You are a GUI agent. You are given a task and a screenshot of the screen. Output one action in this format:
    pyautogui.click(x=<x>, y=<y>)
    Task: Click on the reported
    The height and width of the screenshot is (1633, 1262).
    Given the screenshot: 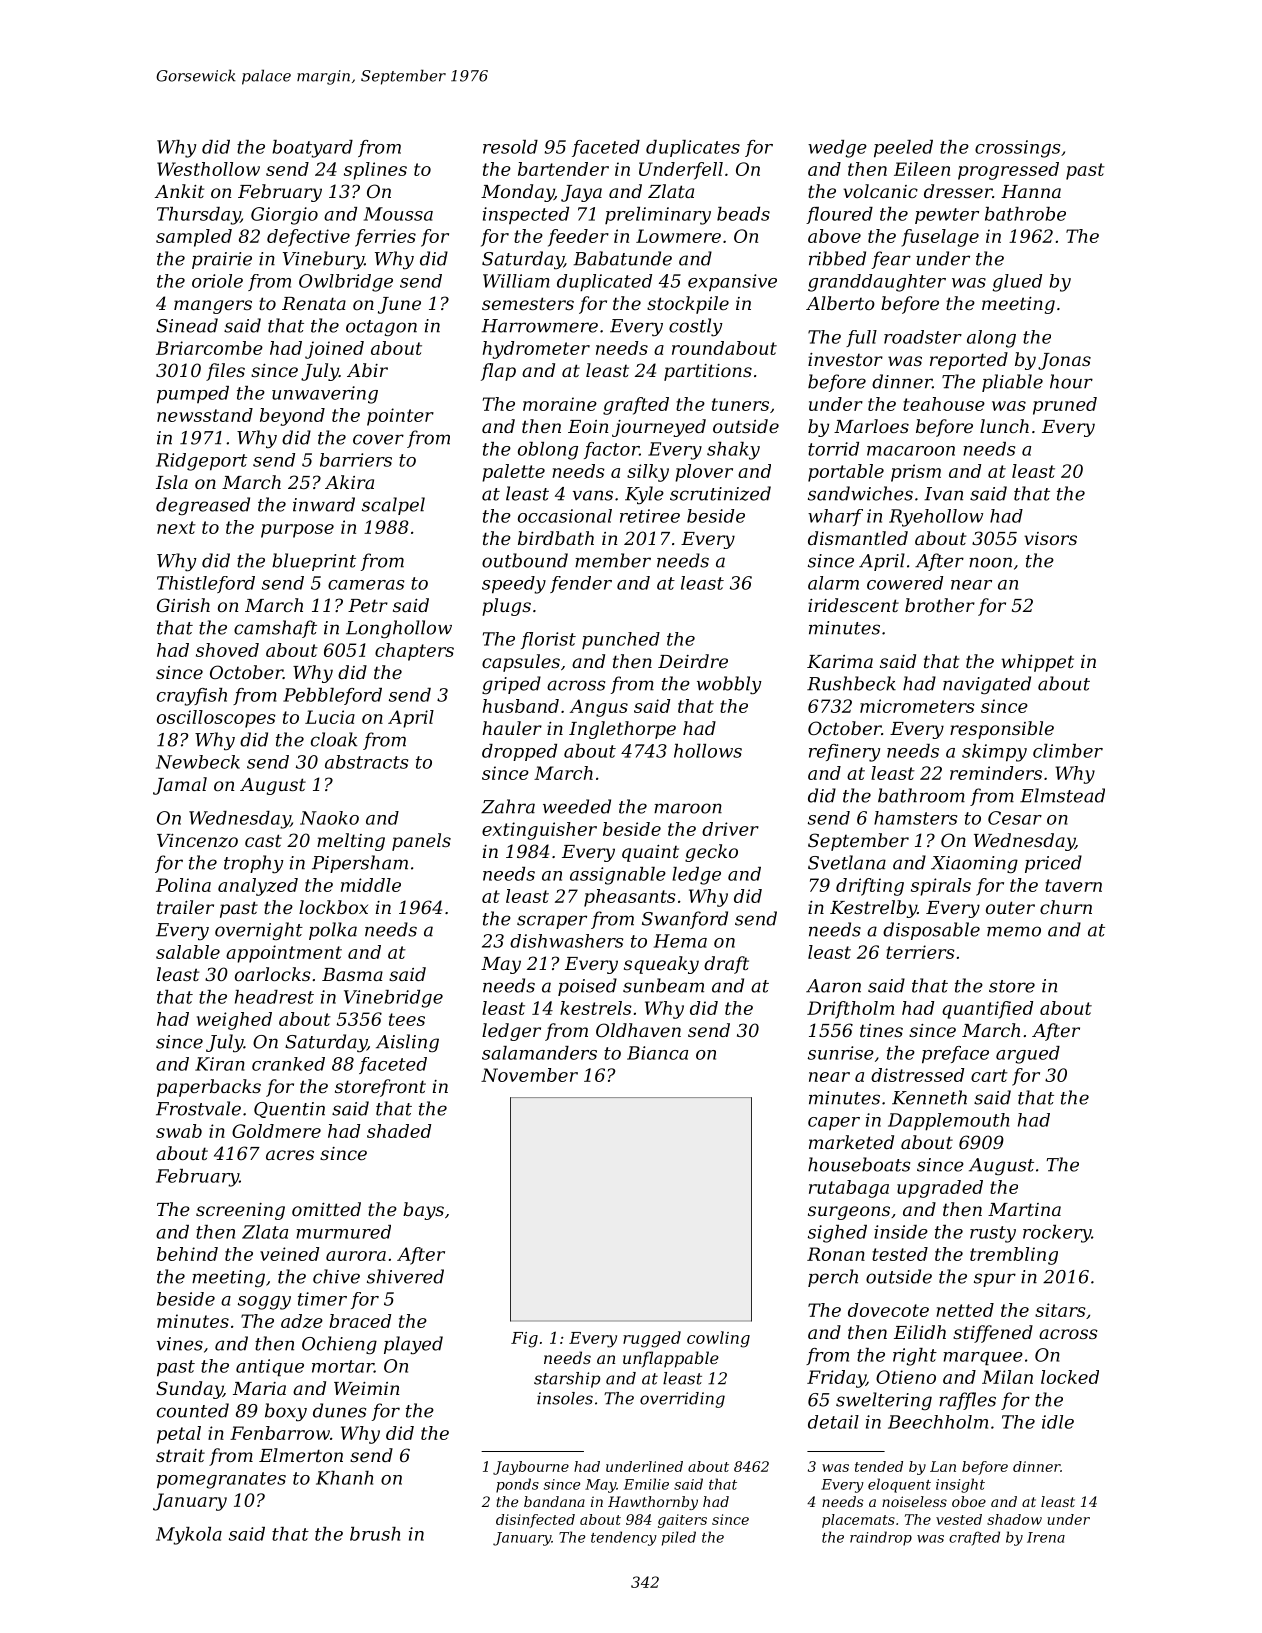 What is the action you would take?
    pyautogui.click(x=969, y=361)
